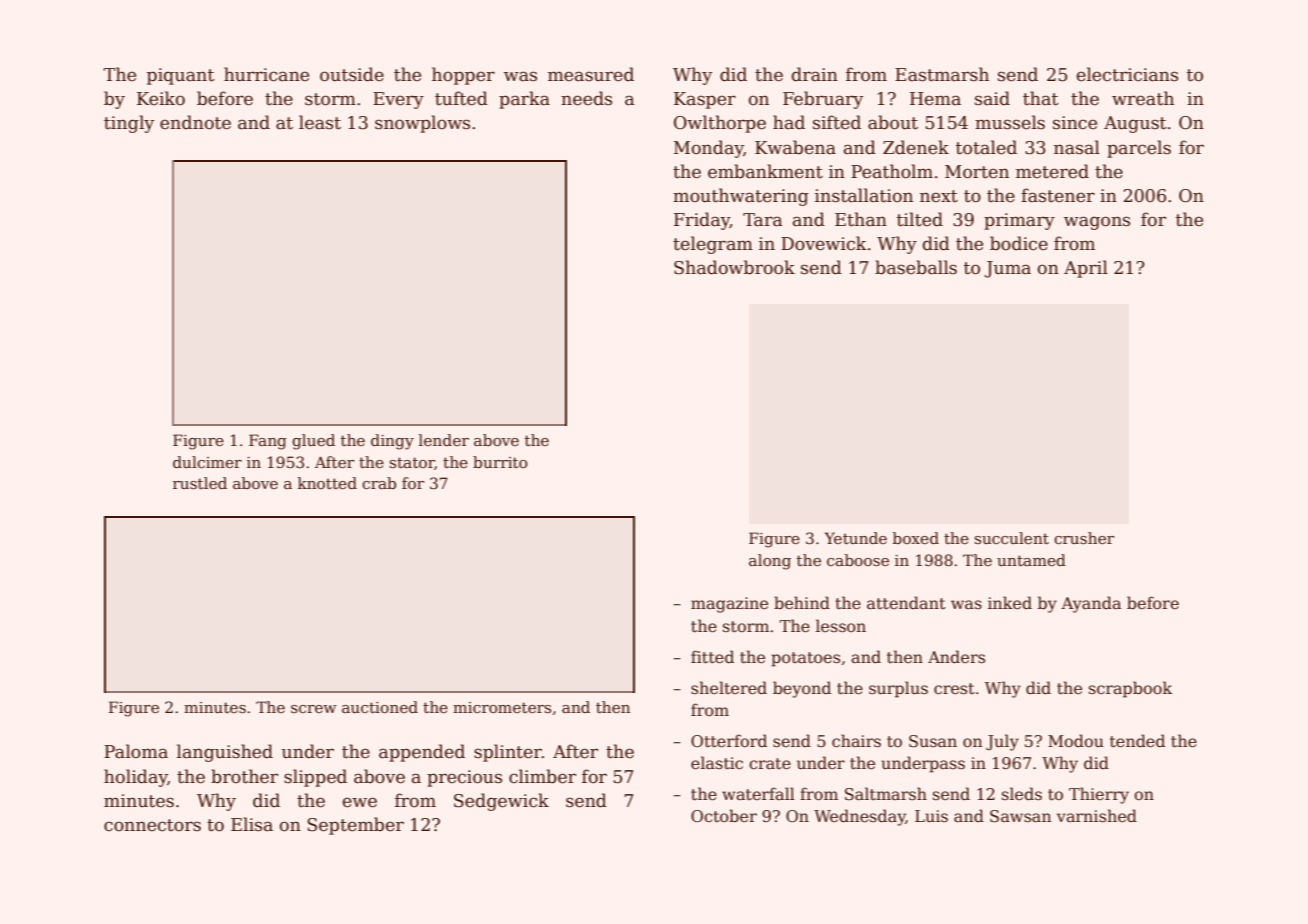  Describe the element at coordinates (916, 267) in the page. I see `baseballs` at that location.
